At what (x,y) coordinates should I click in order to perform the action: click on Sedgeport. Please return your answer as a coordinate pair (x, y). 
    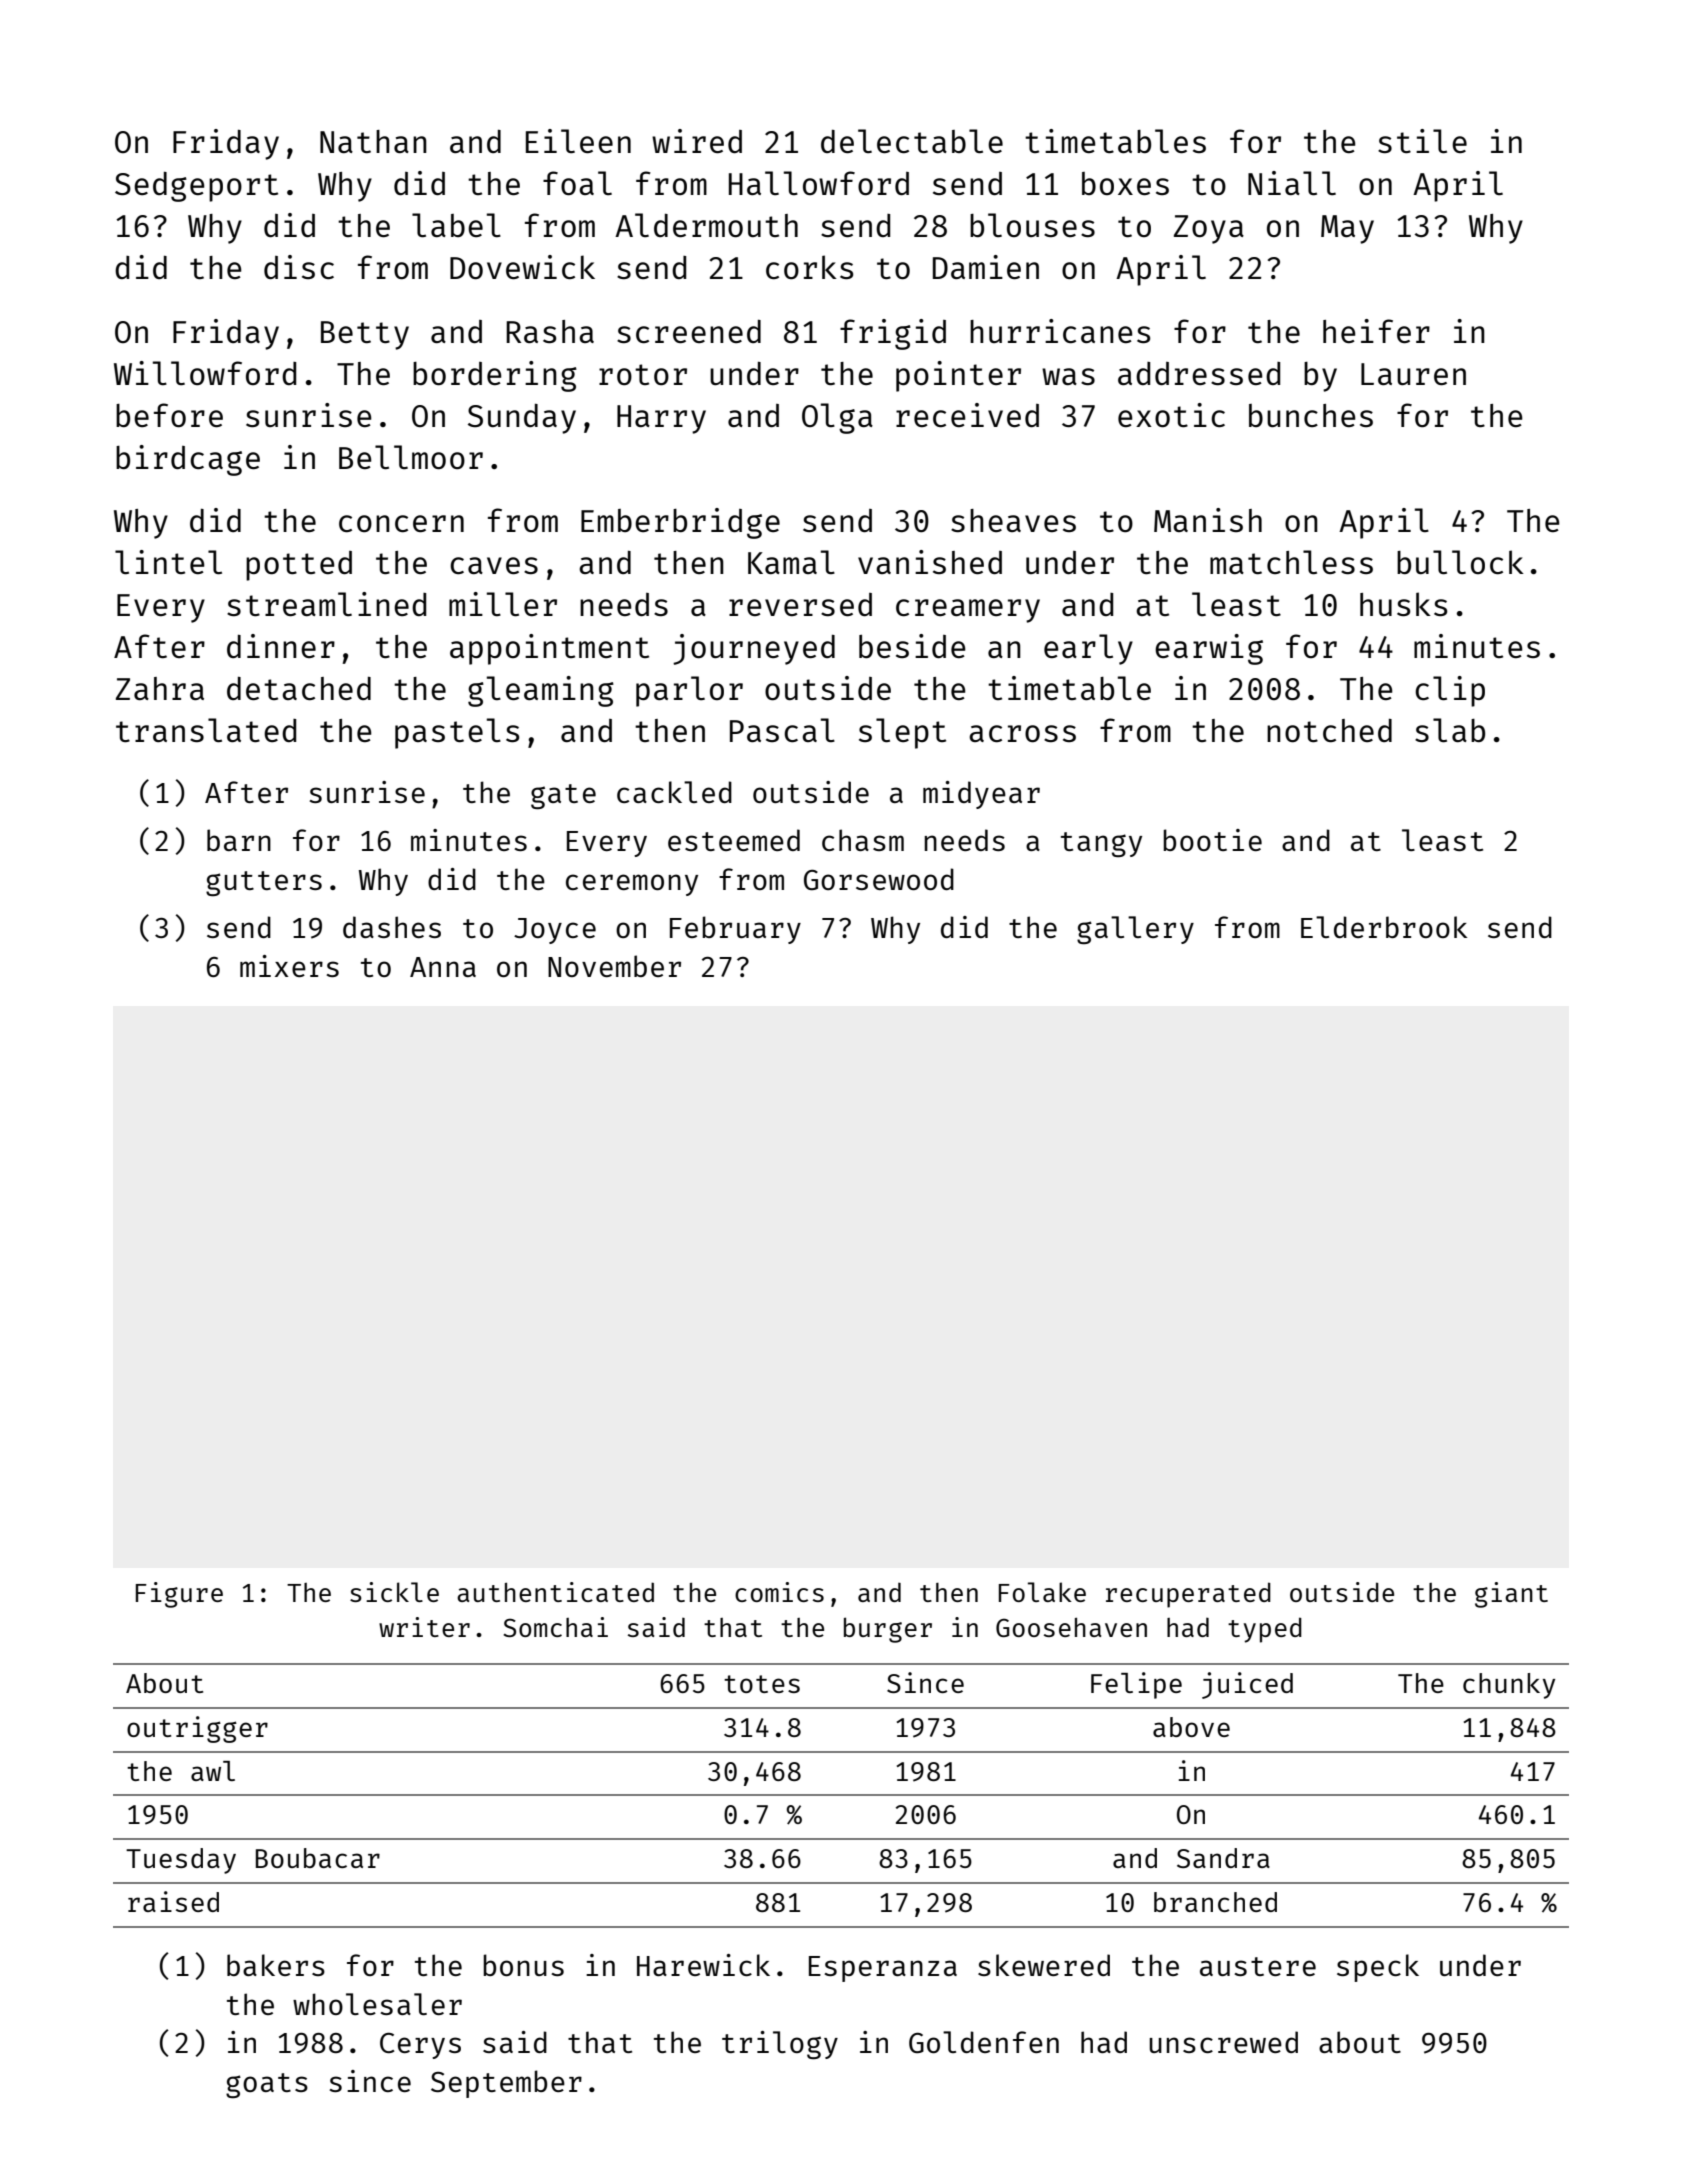
    Looking at the image, I should click on (196, 187).
